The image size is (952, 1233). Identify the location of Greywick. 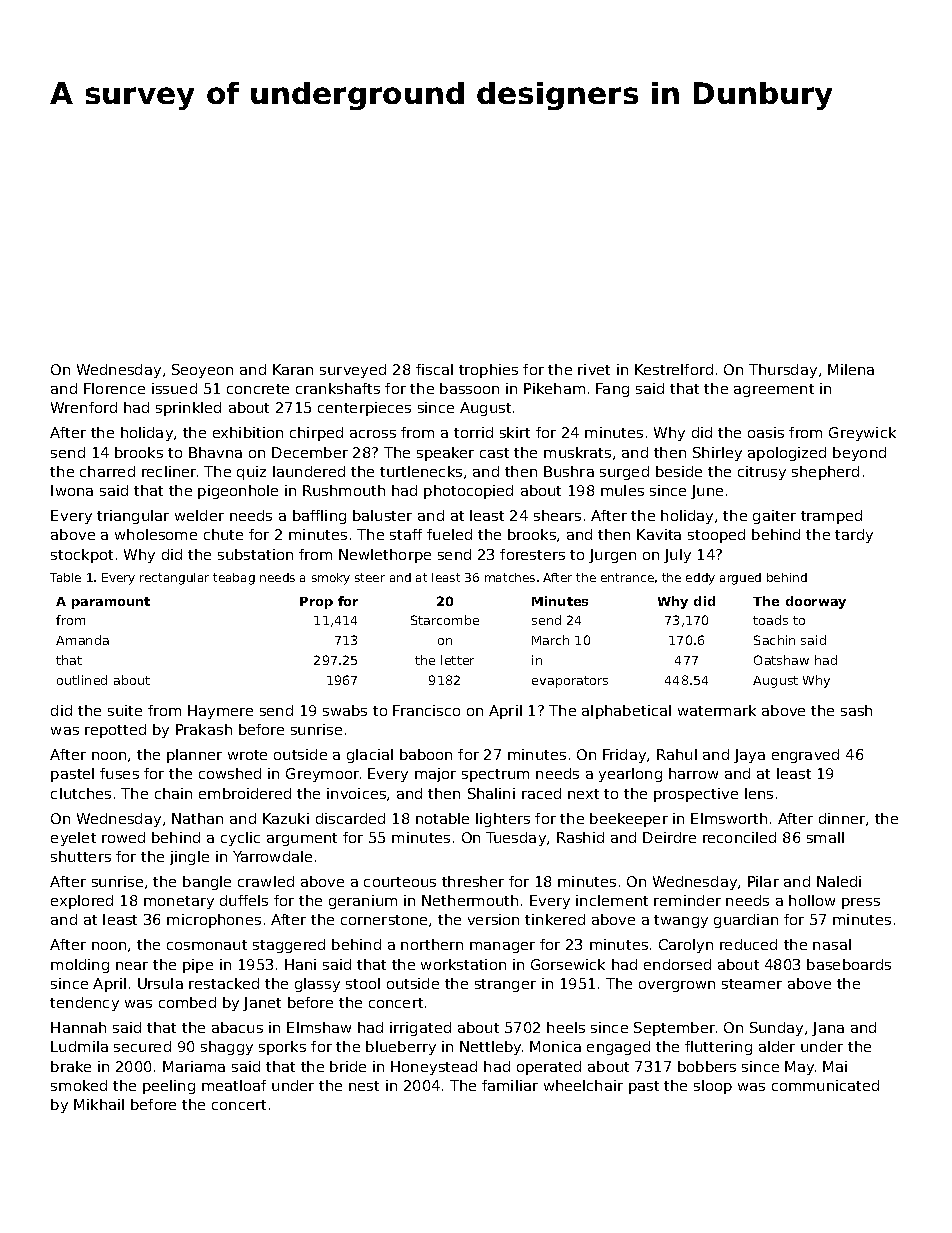
(862, 434).
